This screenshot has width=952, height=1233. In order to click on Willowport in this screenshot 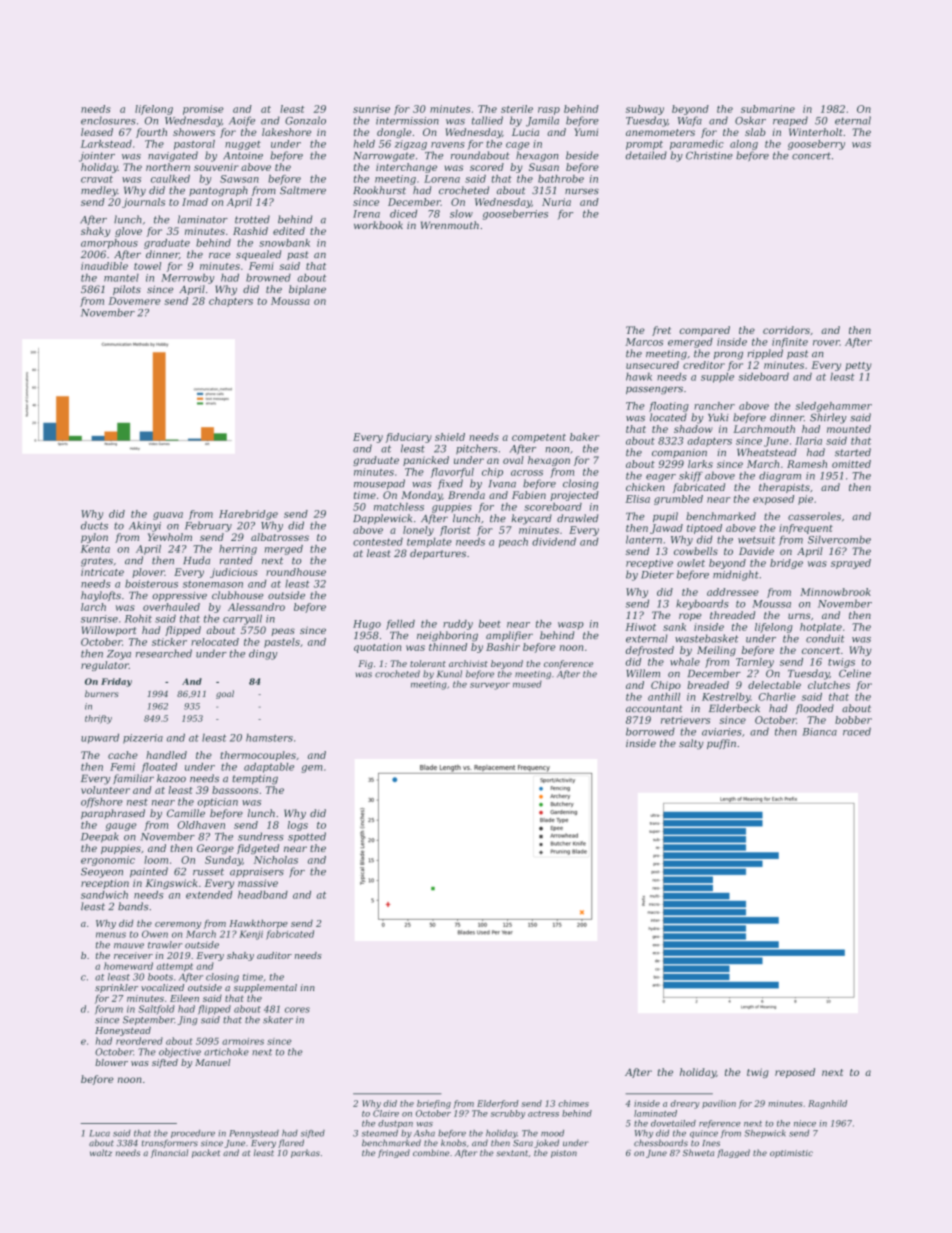, I will do `click(109, 631)`.
